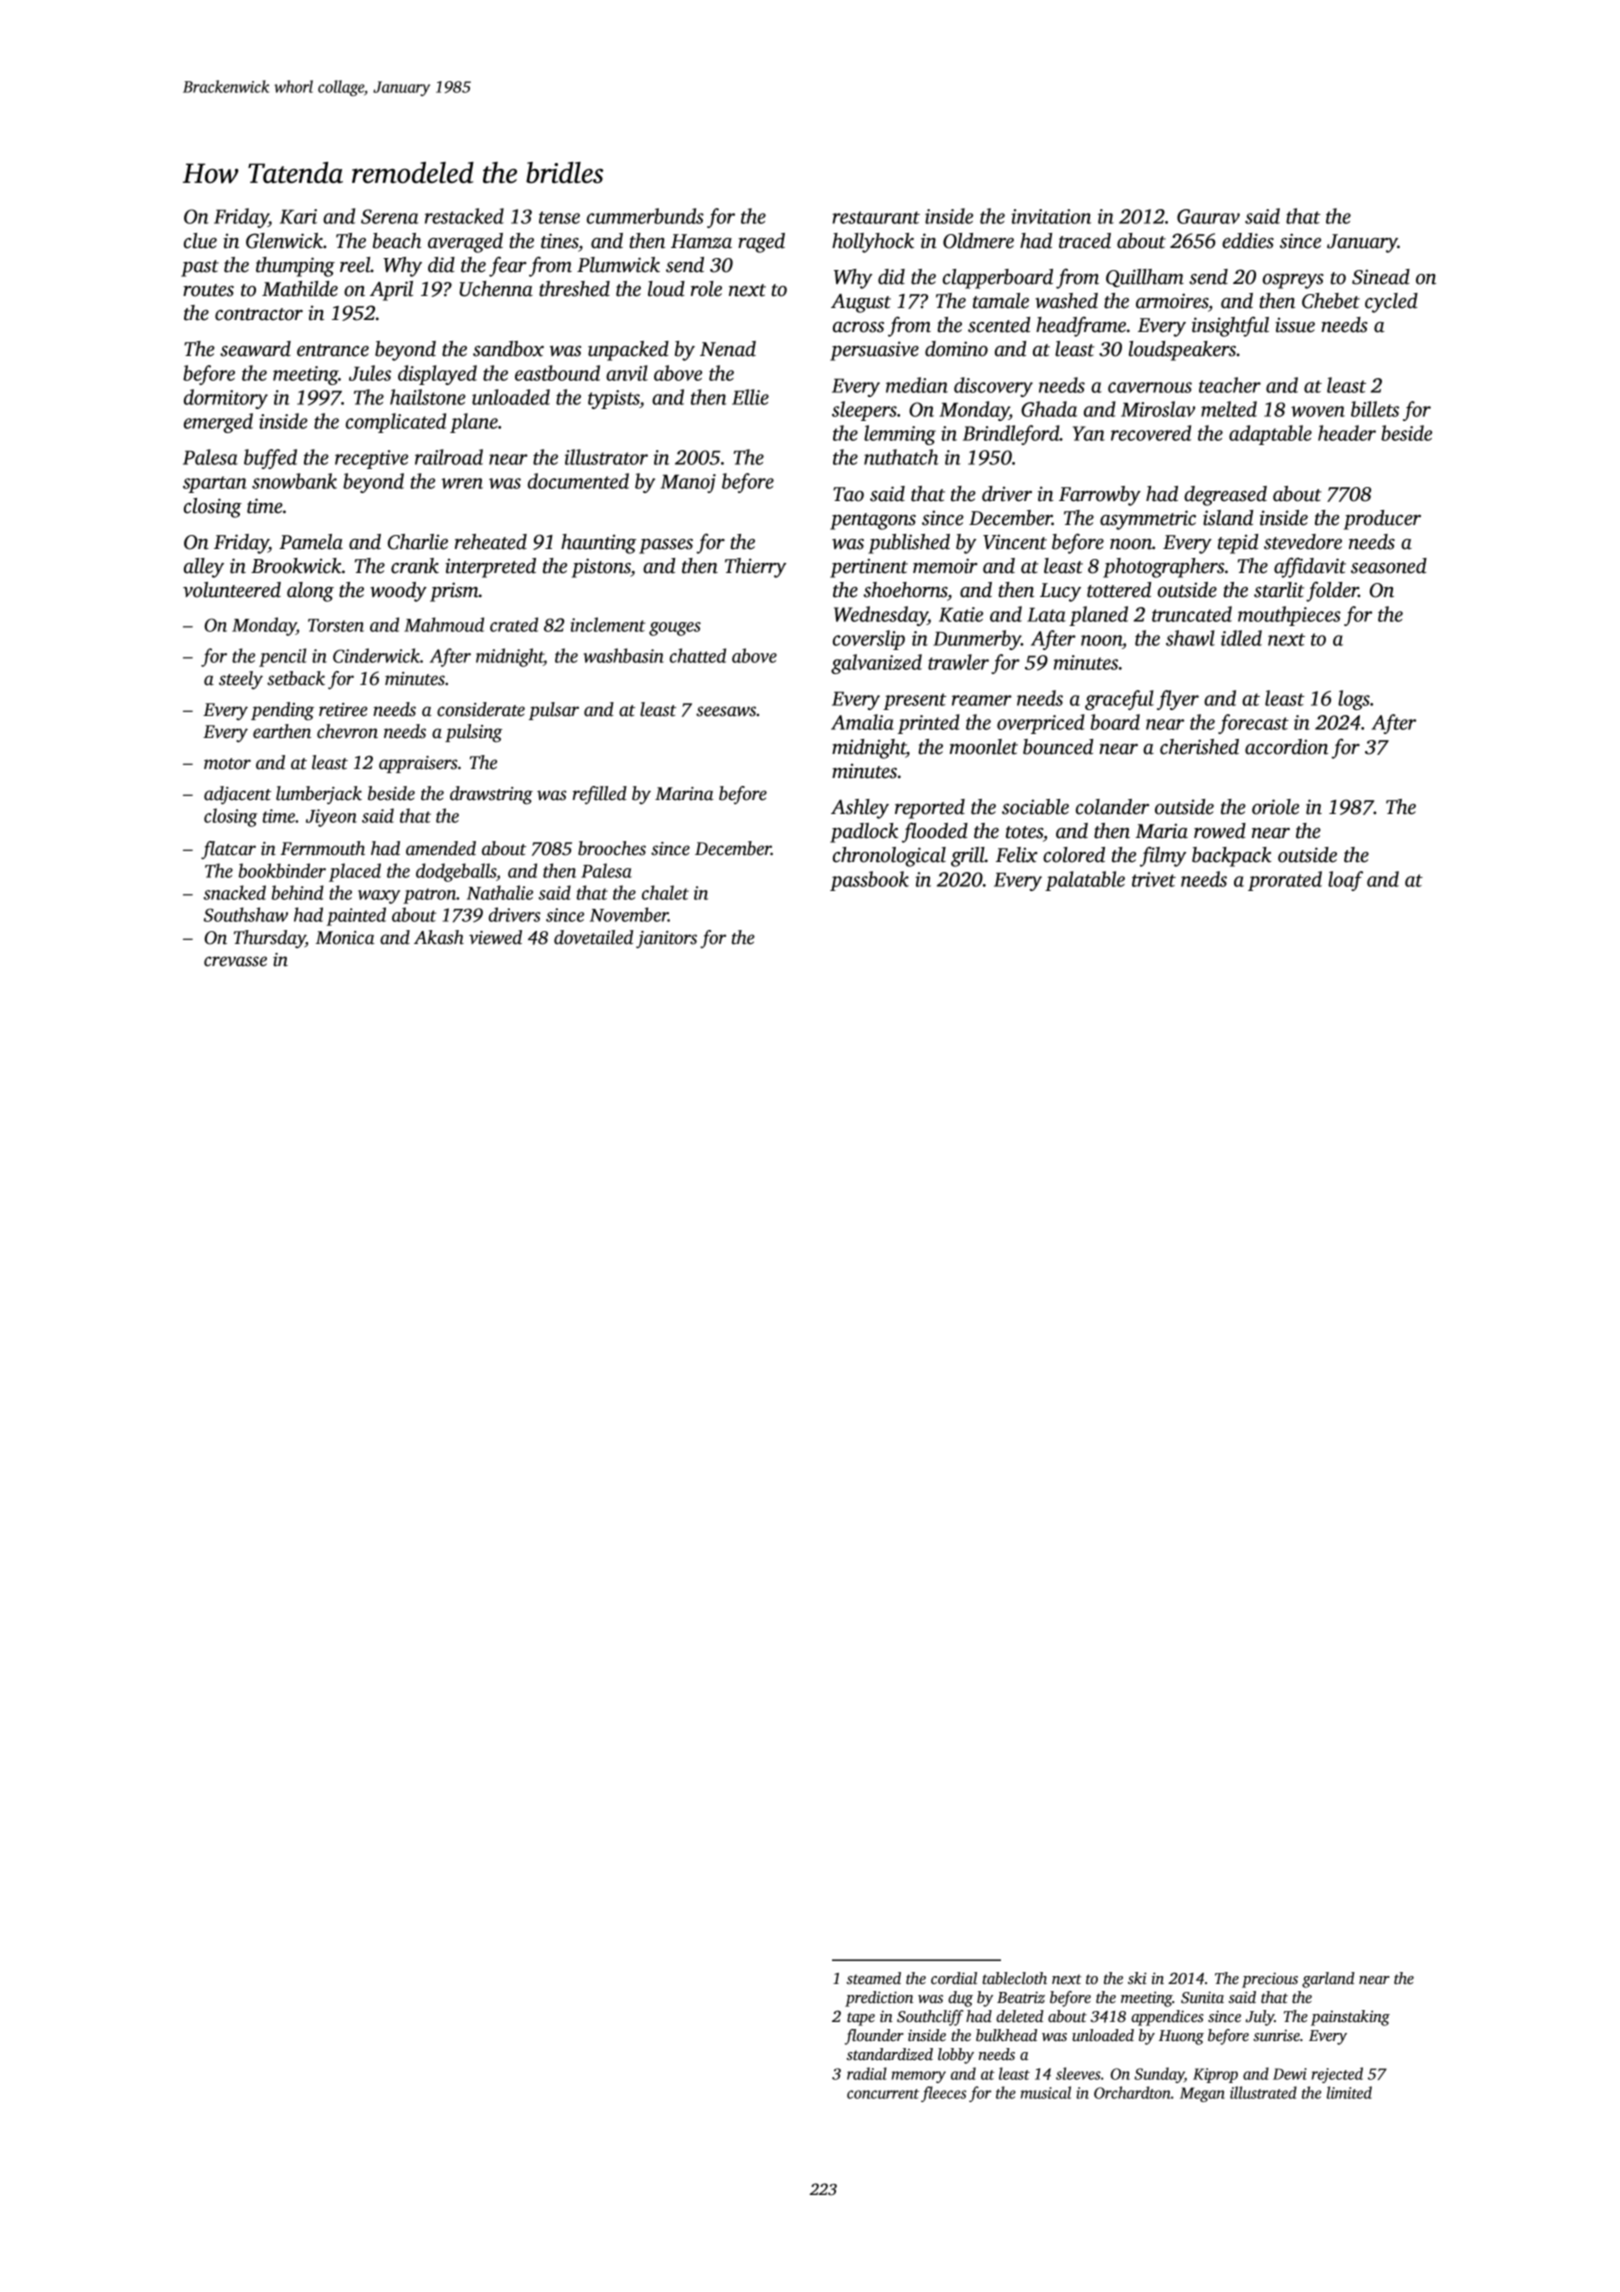  Describe the element at coordinates (1015, 542) in the screenshot. I see `Vincent` at that location.
